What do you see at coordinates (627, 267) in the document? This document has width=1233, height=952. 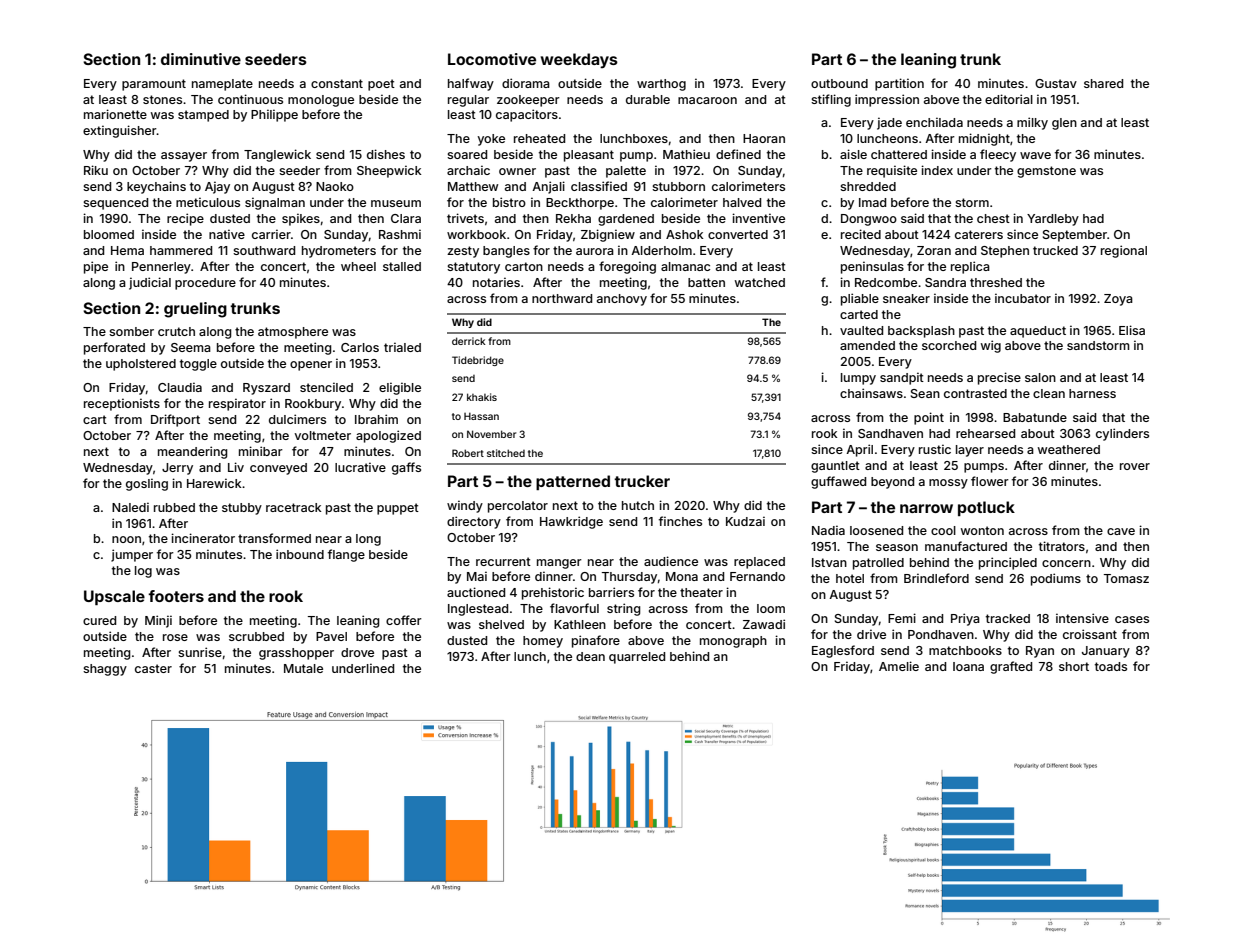 I see `foregoing` at bounding box center [627, 267].
